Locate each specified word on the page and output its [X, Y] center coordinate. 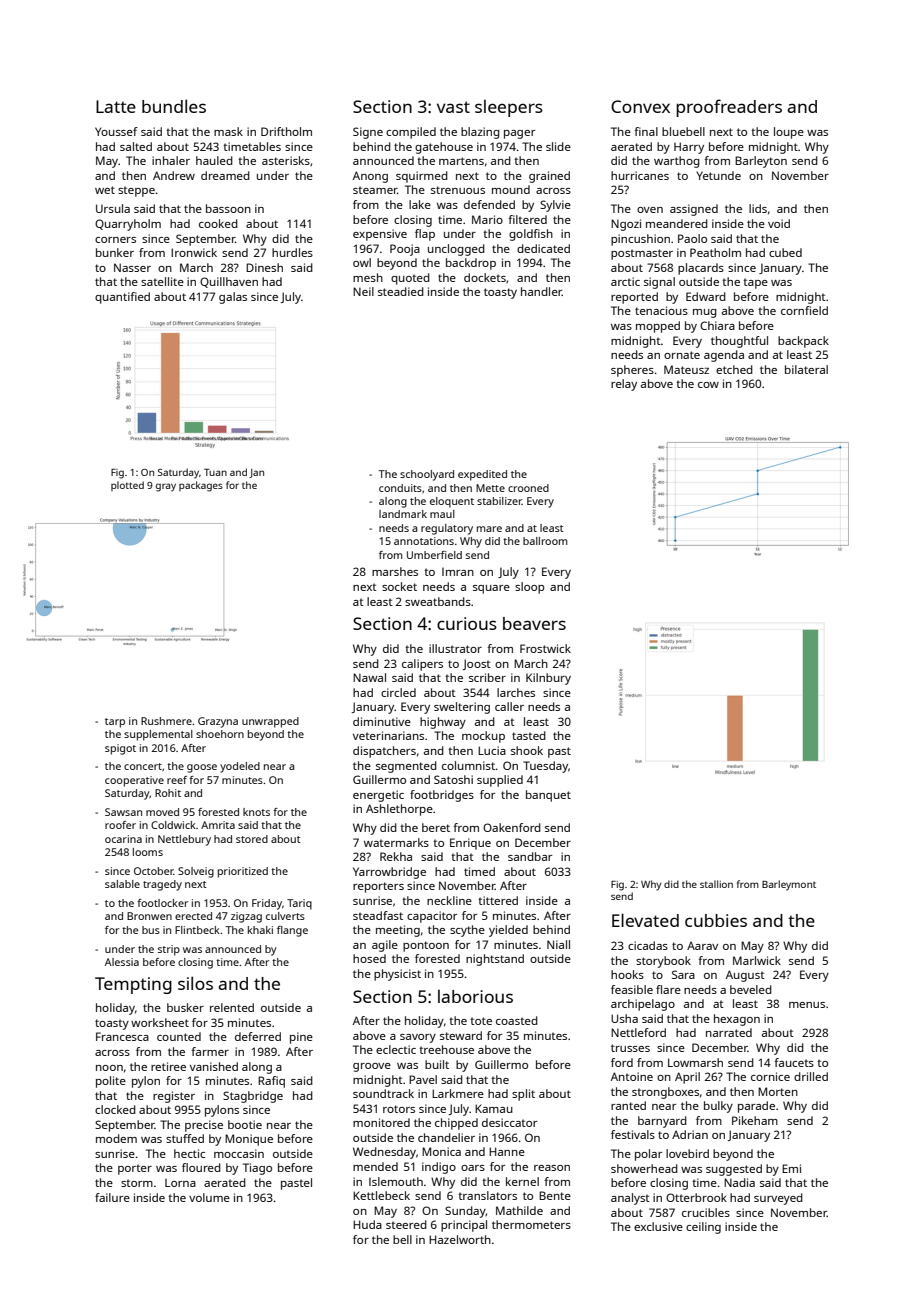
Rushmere [166, 721]
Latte [116, 106]
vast [453, 107]
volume [209, 1197]
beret [436, 827]
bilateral [806, 369]
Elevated [645, 920]
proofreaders [729, 108]
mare [489, 529]
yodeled [240, 767]
